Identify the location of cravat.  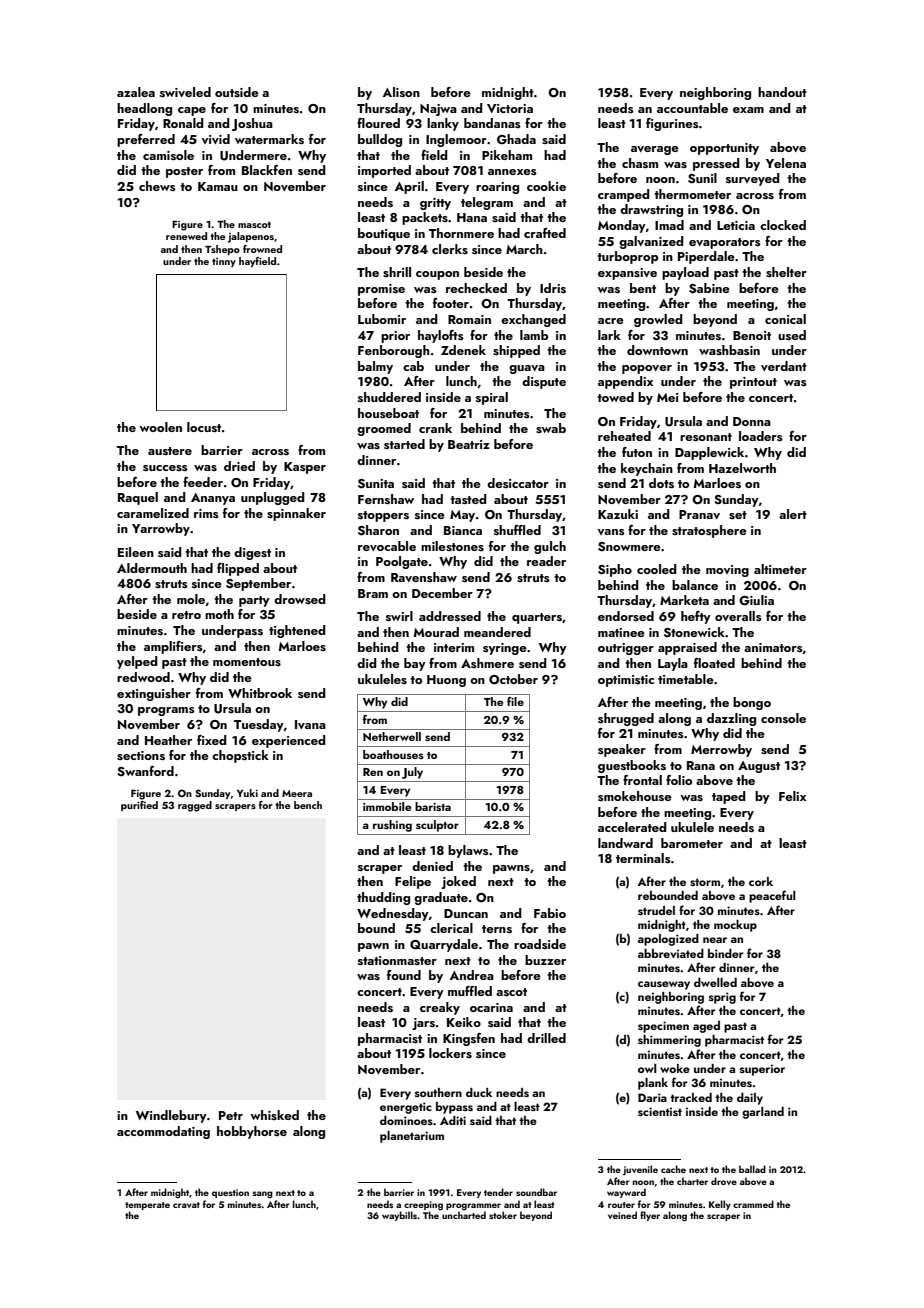
(186, 1205).
